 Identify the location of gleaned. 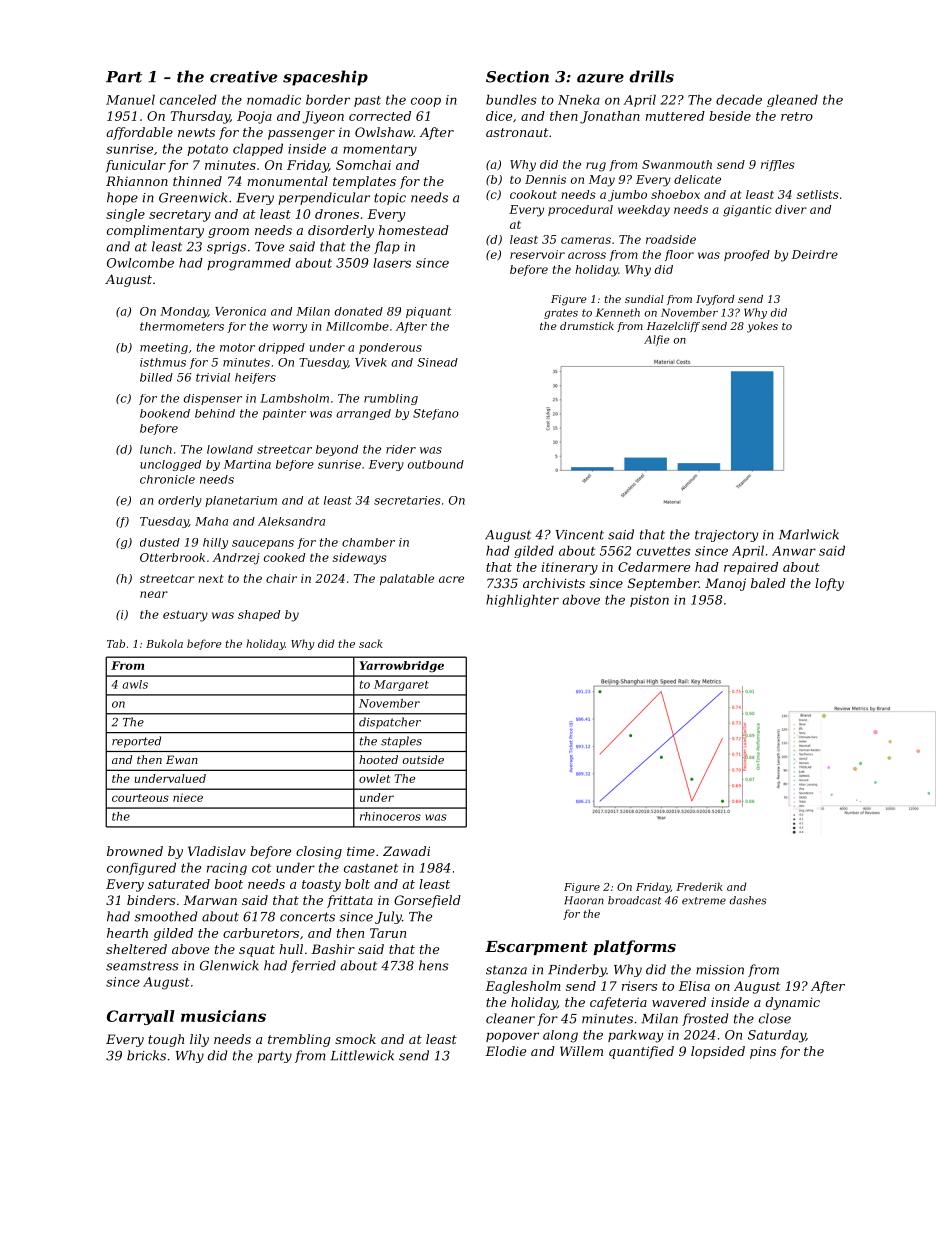
(792, 100).
